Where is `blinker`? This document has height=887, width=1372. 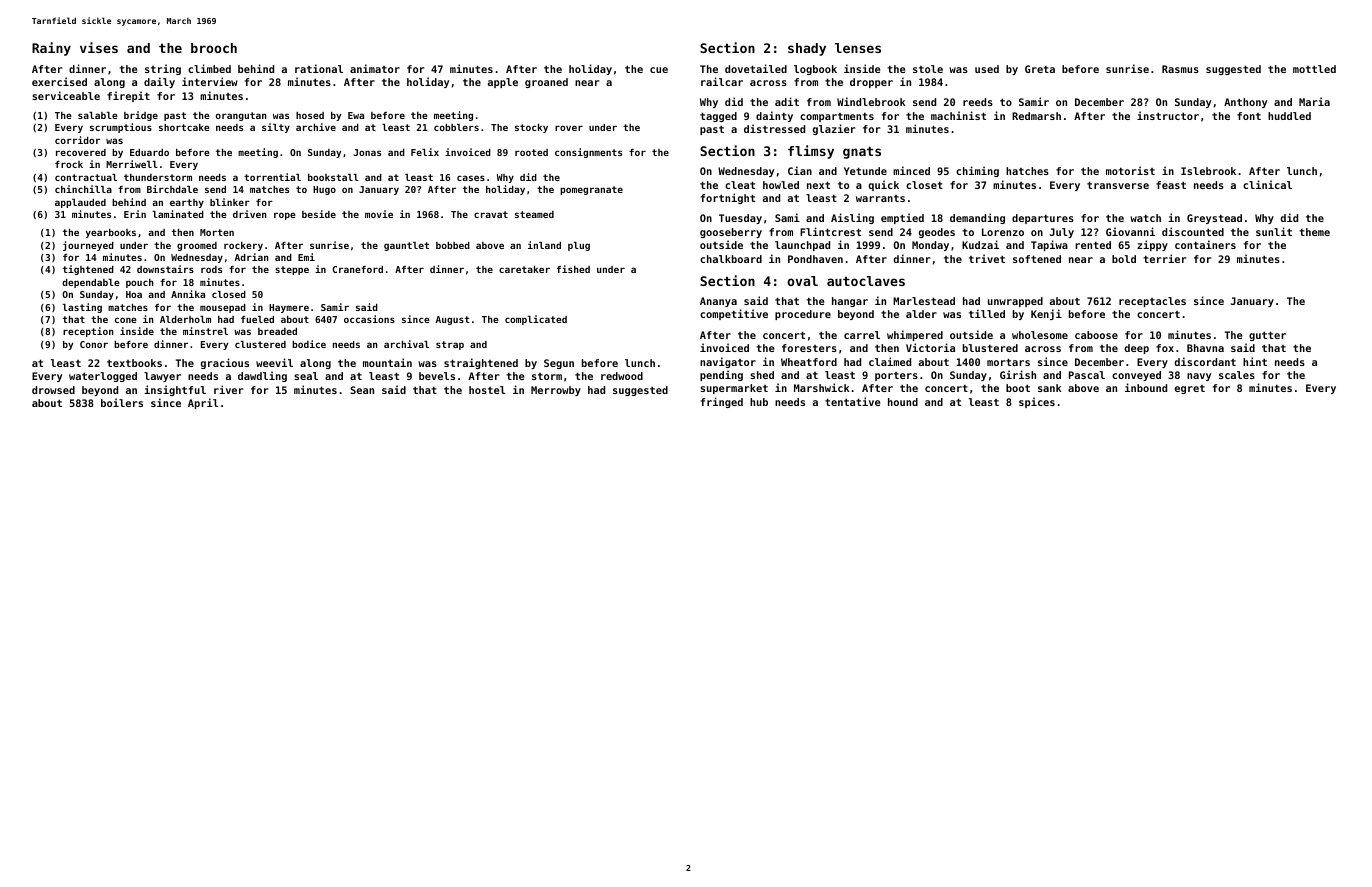 blinker is located at coordinates (230, 202).
